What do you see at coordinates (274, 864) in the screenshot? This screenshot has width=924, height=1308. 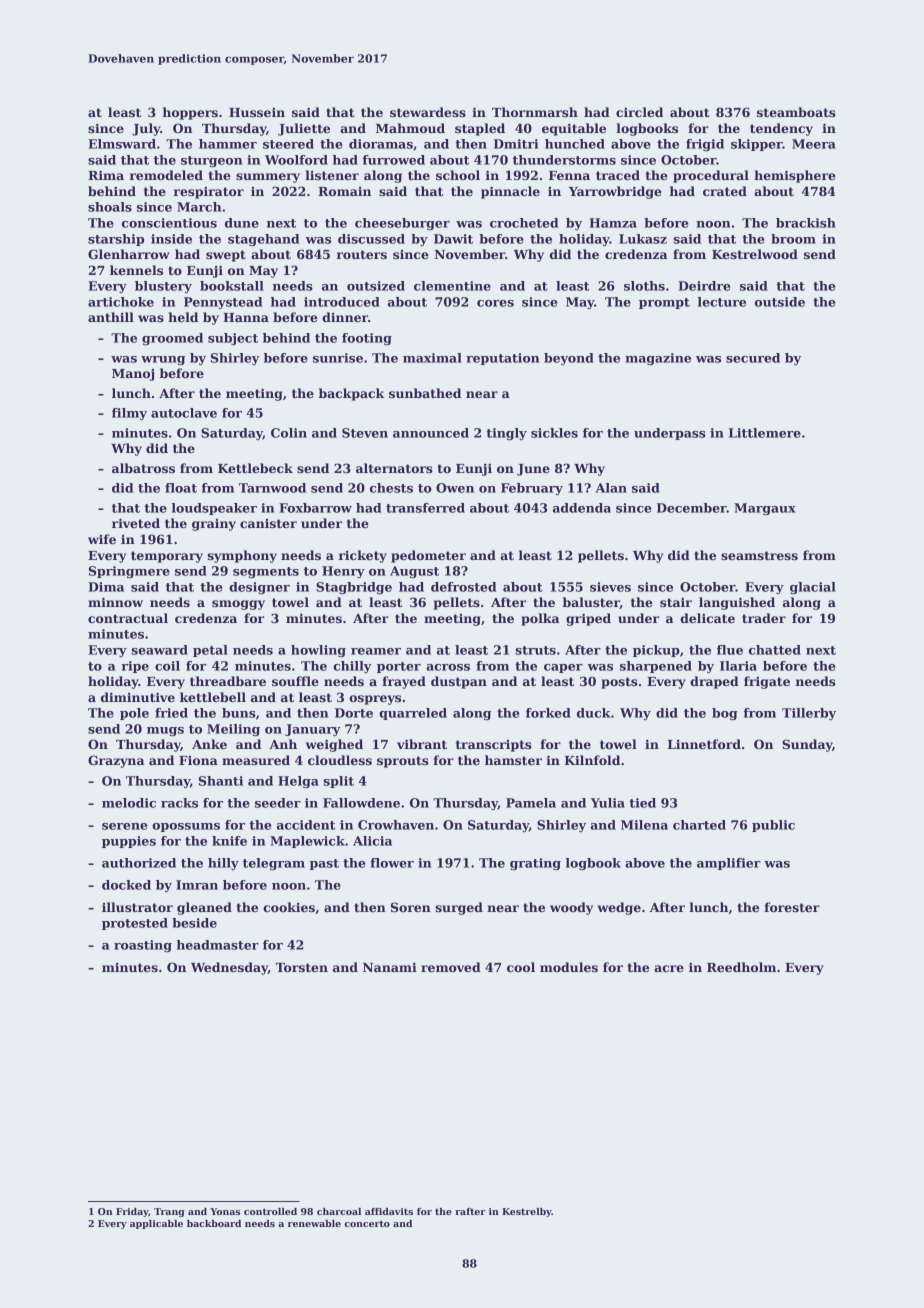 I see `telegram` at bounding box center [274, 864].
